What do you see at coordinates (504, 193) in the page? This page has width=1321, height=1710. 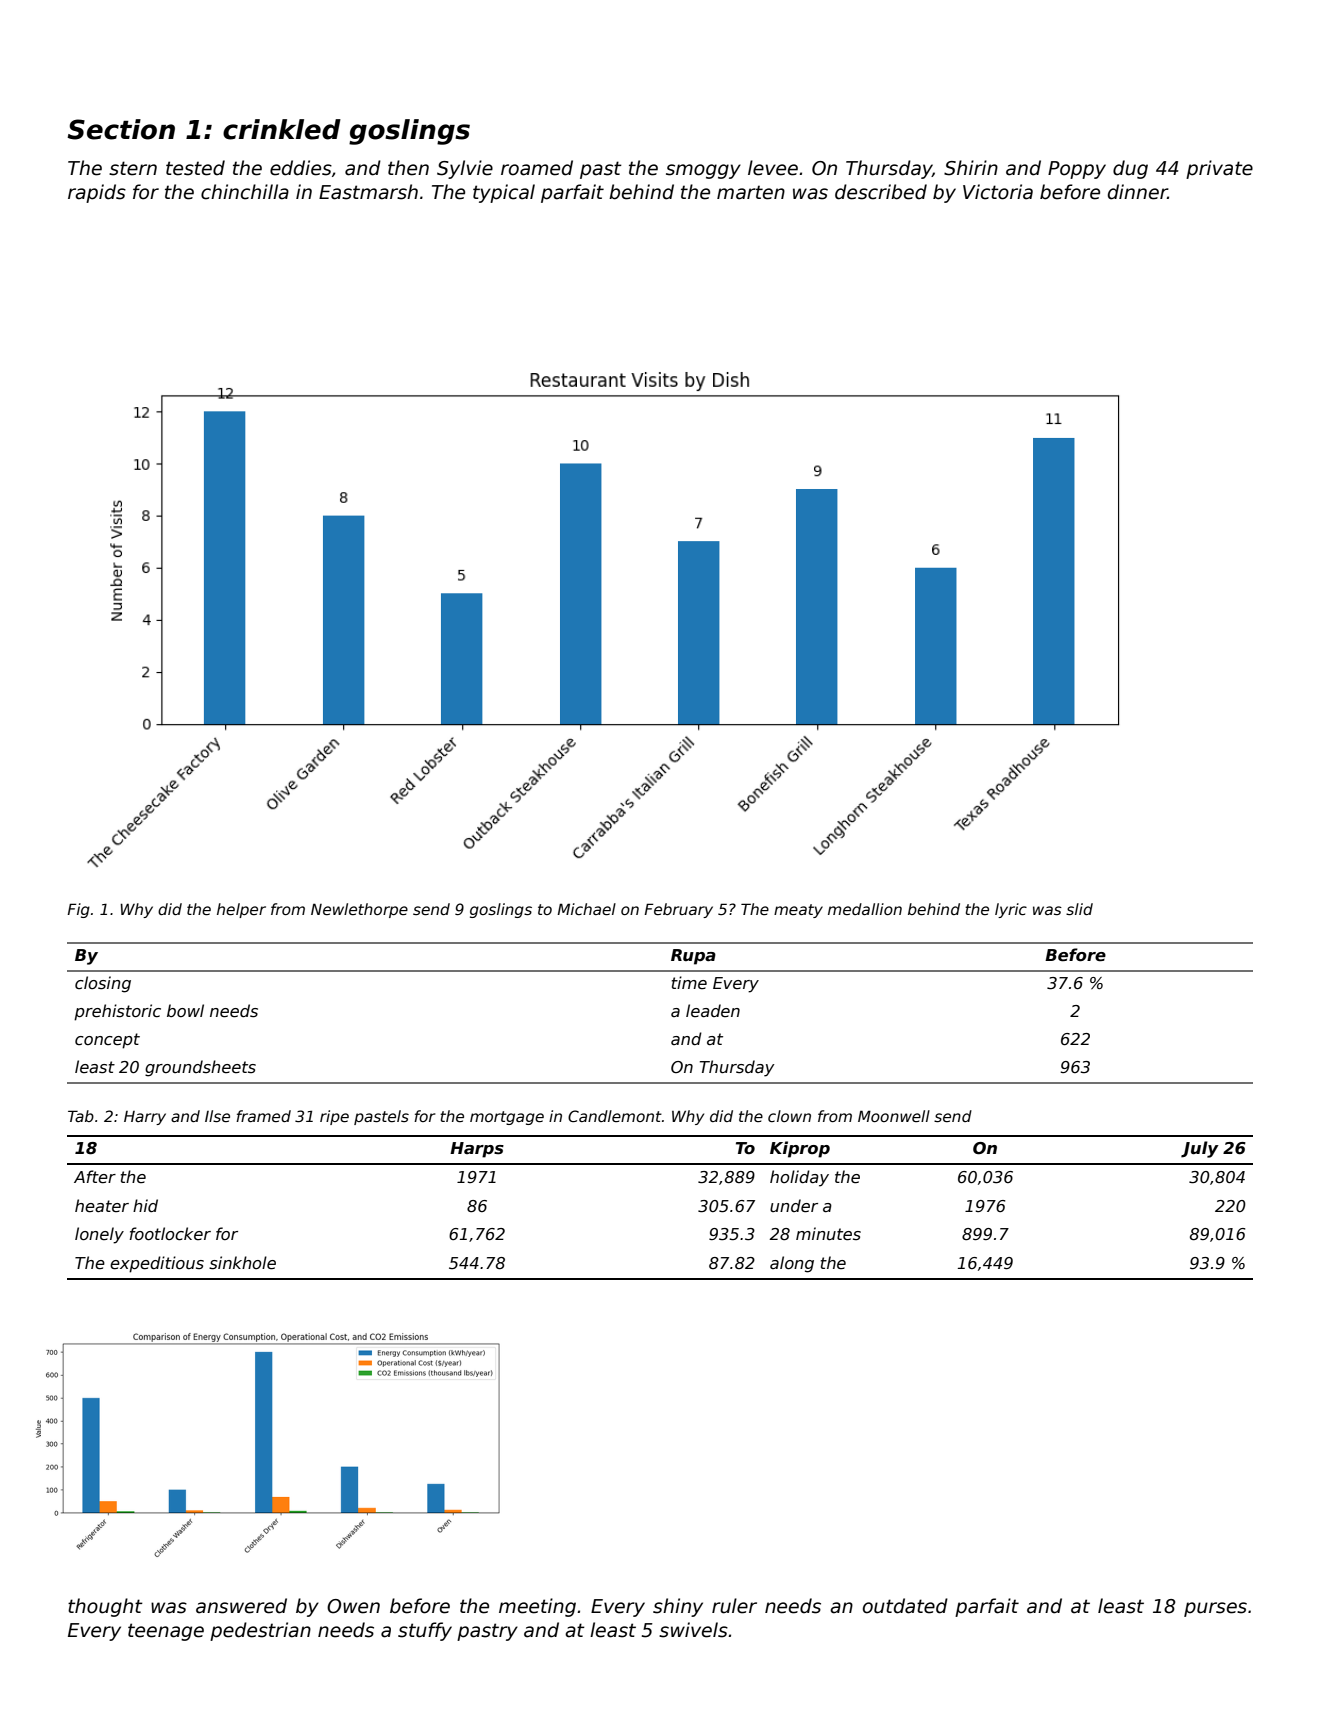 I see `typical` at bounding box center [504, 193].
